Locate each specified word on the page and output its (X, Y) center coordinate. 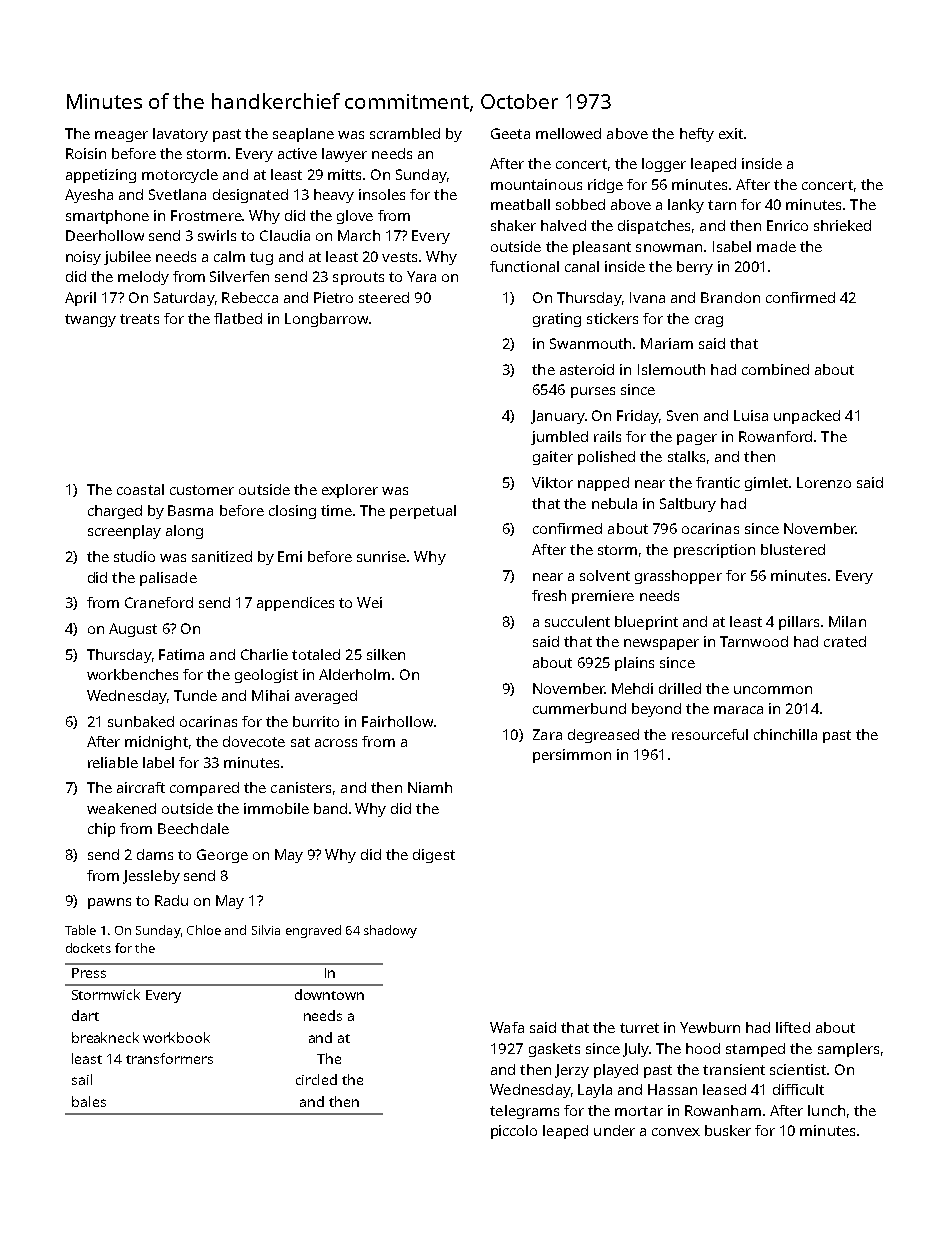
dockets (88, 948)
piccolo (514, 1132)
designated (250, 196)
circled (316, 1079)
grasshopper (678, 577)
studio (134, 556)
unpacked (807, 417)
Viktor (552, 482)
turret (639, 1028)
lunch (826, 1110)
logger (664, 165)
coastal (140, 489)
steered (384, 297)
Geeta (510, 133)
